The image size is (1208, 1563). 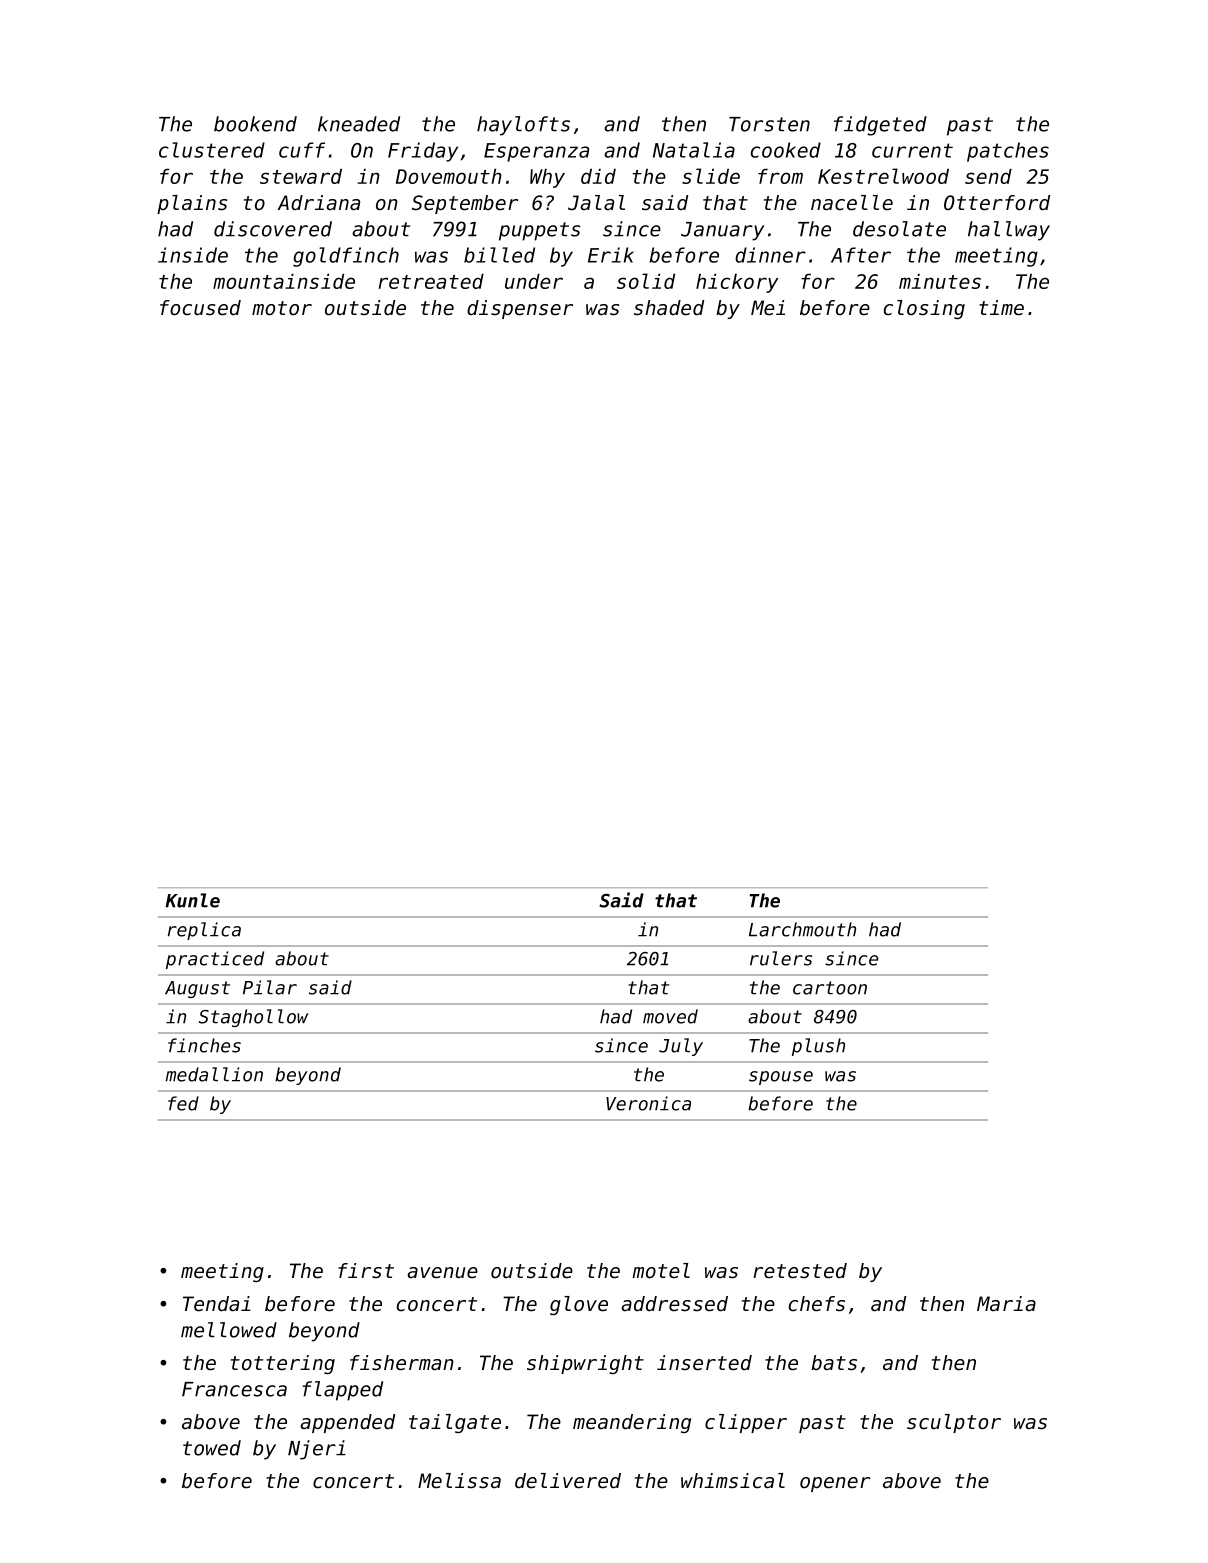 What do you see at coordinates (192, 900) in the document?
I see `Kunle` at bounding box center [192, 900].
